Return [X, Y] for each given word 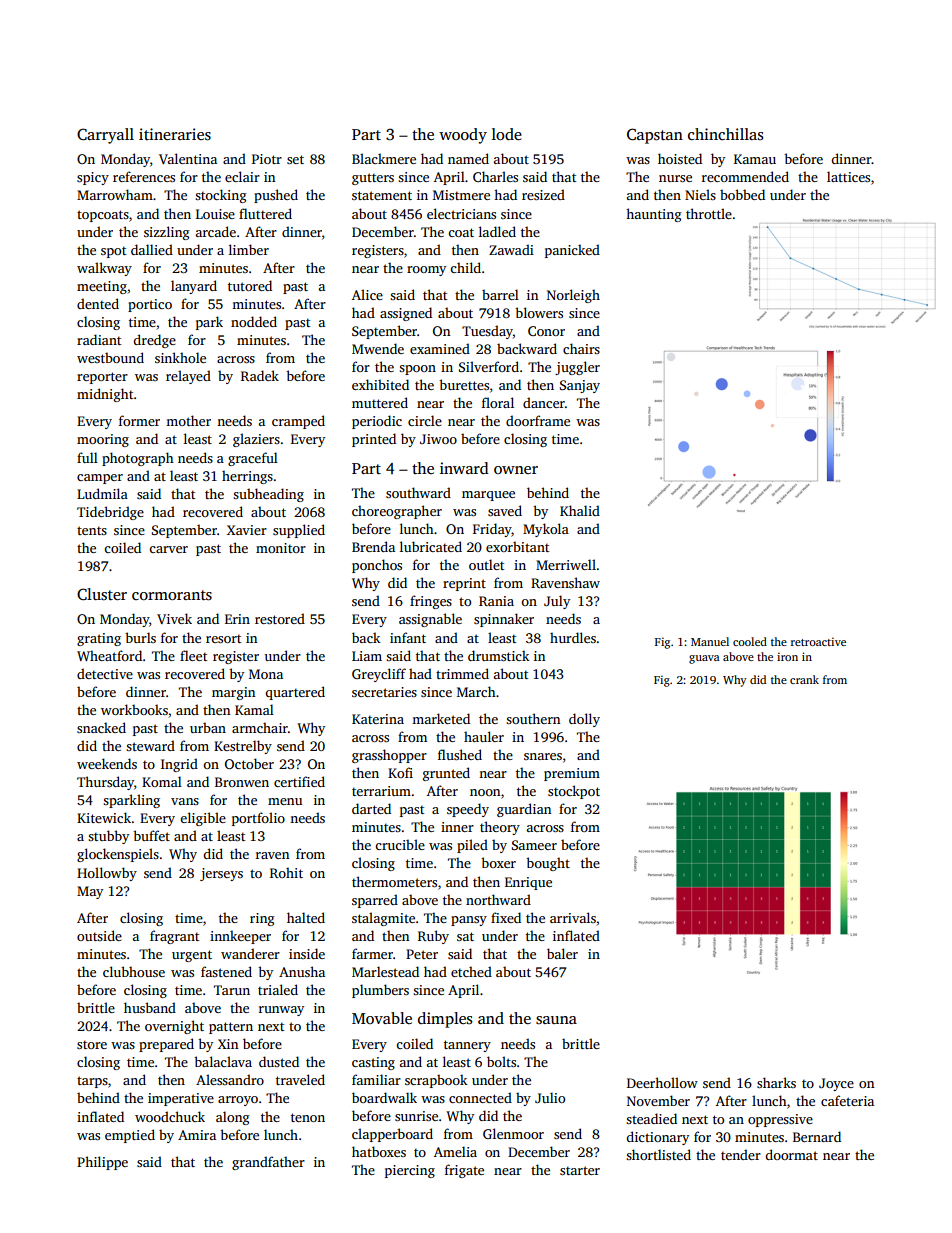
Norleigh [573, 296]
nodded [254, 321]
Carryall [105, 136]
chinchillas [725, 134]
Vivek [174, 618]
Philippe [102, 1163]
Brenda [373, 546]
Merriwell [566, 564]
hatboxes [379, 1151]
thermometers [394, 881]
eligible [203, 819]
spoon [417, 370]
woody [463, 136]
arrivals [573, 917]
